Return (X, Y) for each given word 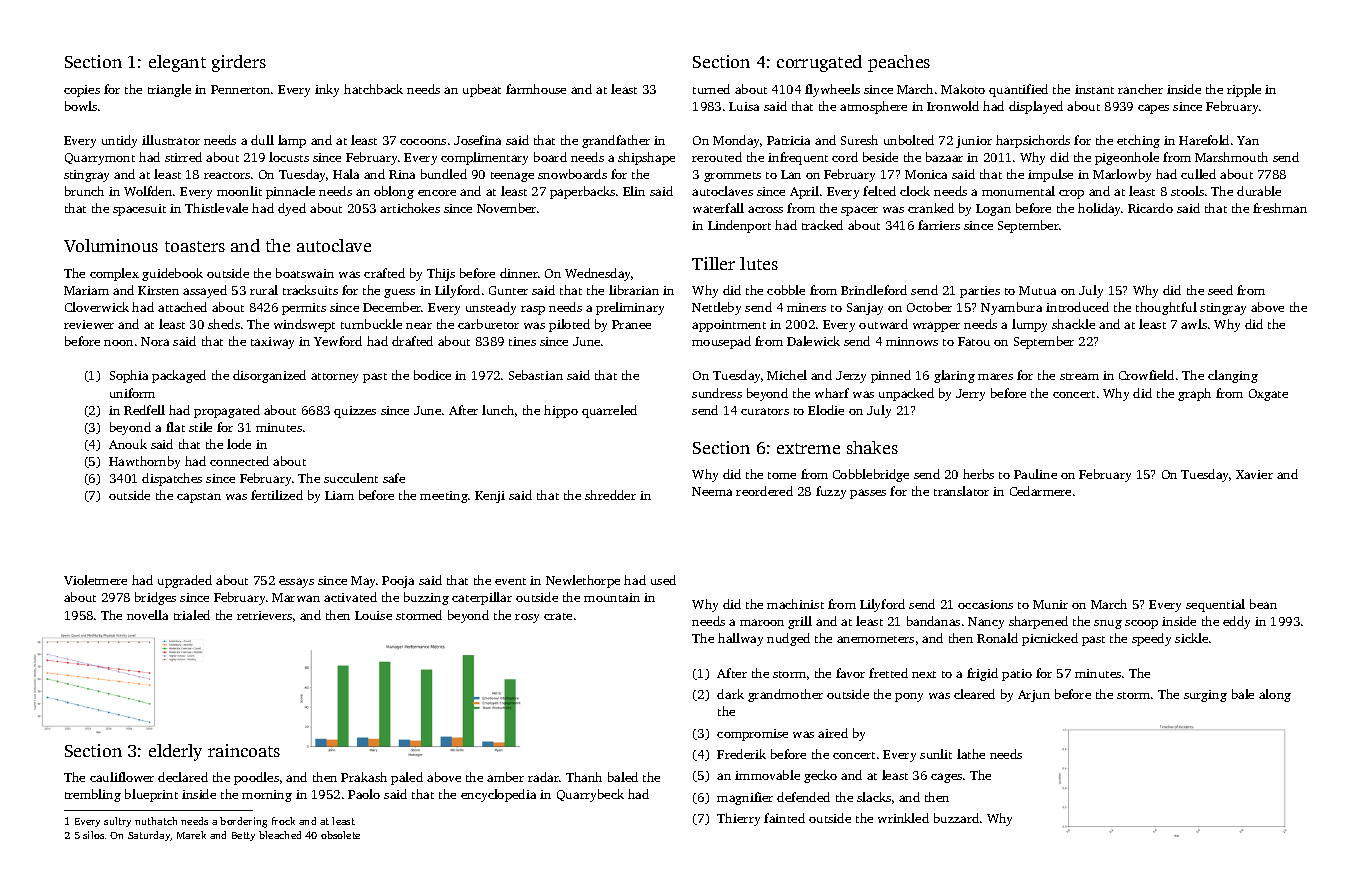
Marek (191, 835)
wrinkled (903, 818)
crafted (384, 273)
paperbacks (582, 192)
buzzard (956, 818)
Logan (993, 210)
